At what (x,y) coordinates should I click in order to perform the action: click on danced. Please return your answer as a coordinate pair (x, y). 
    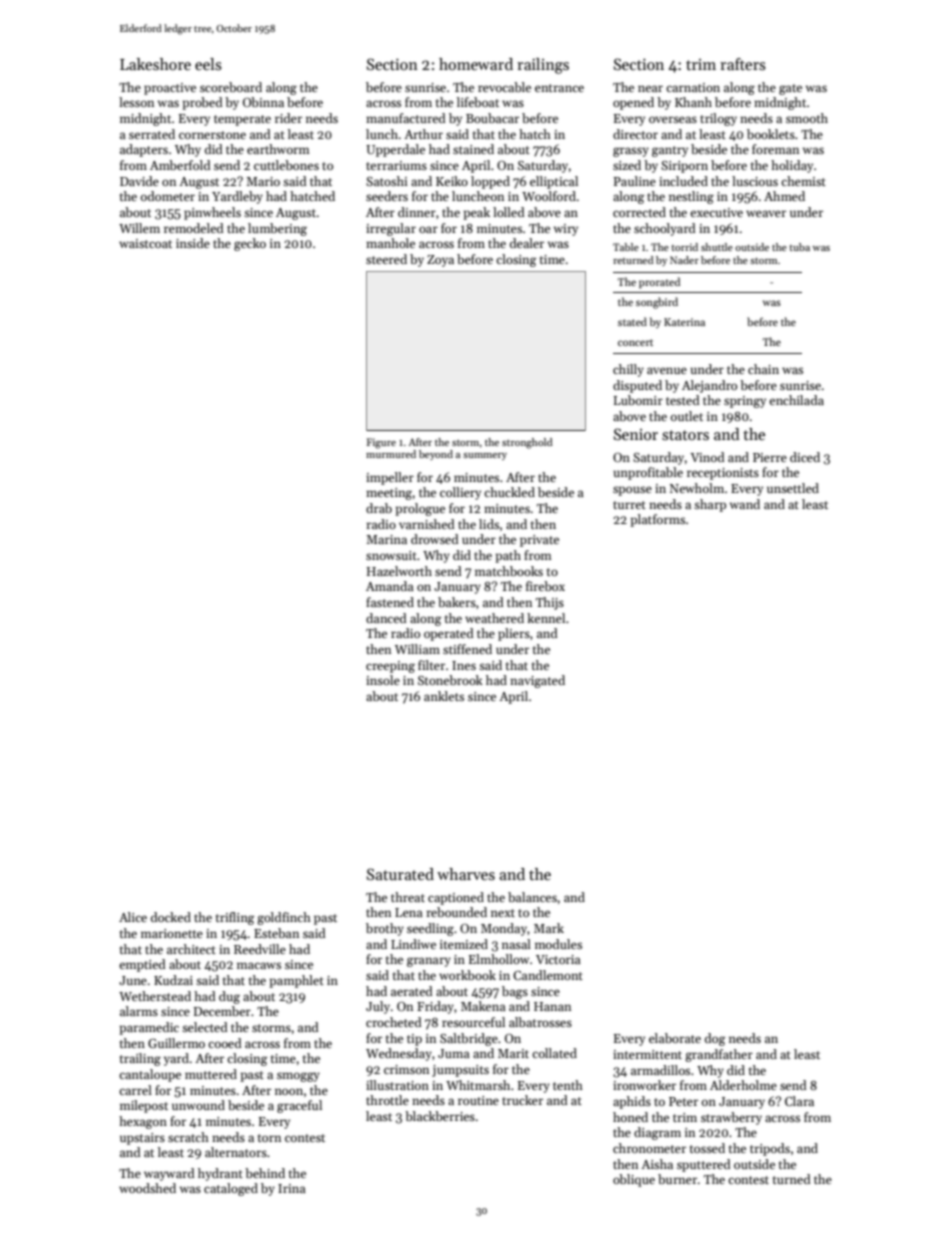
    Looking at the image, I should click on (386, 618).
